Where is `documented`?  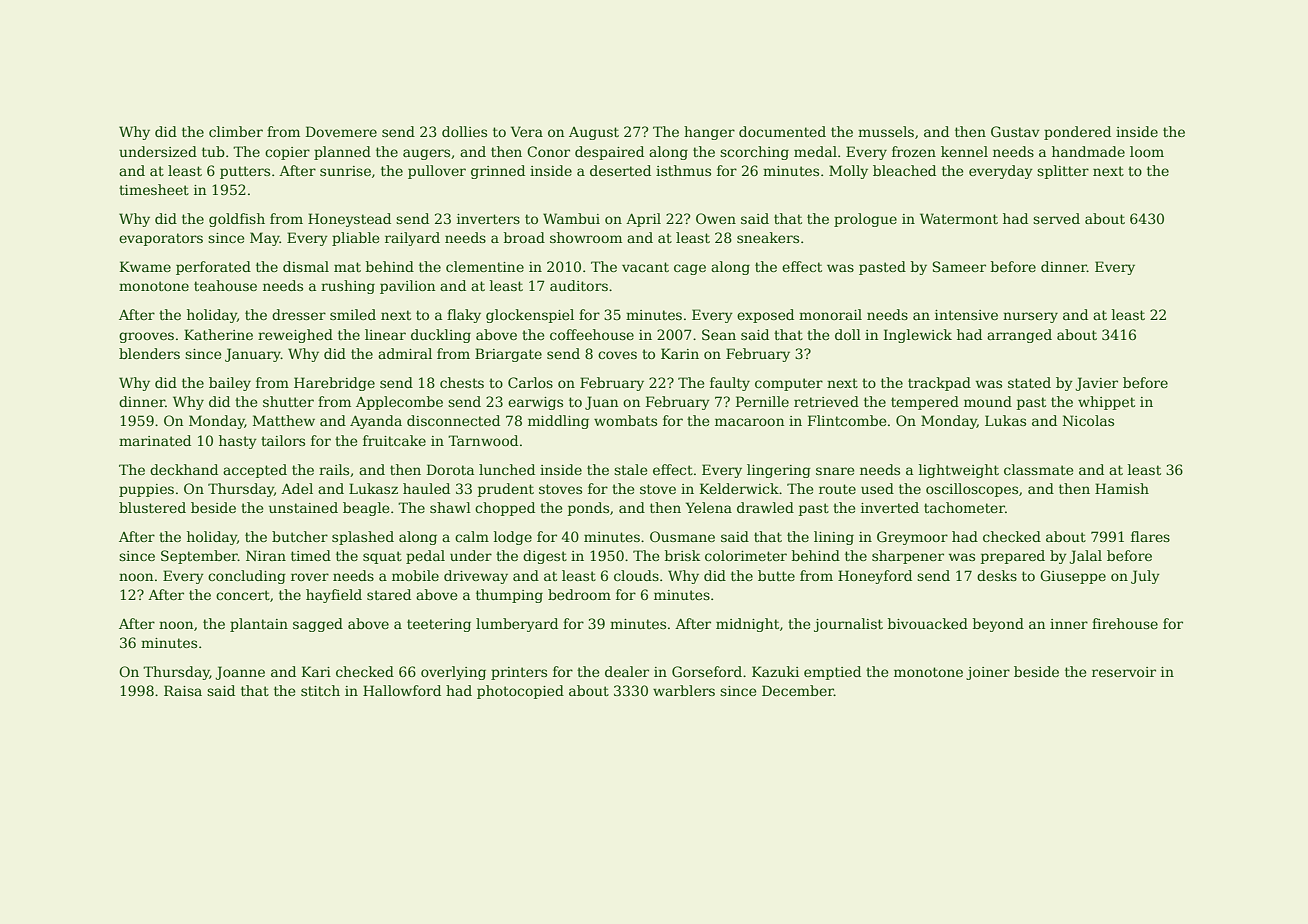
documented is located at coordinates (782, 131).
